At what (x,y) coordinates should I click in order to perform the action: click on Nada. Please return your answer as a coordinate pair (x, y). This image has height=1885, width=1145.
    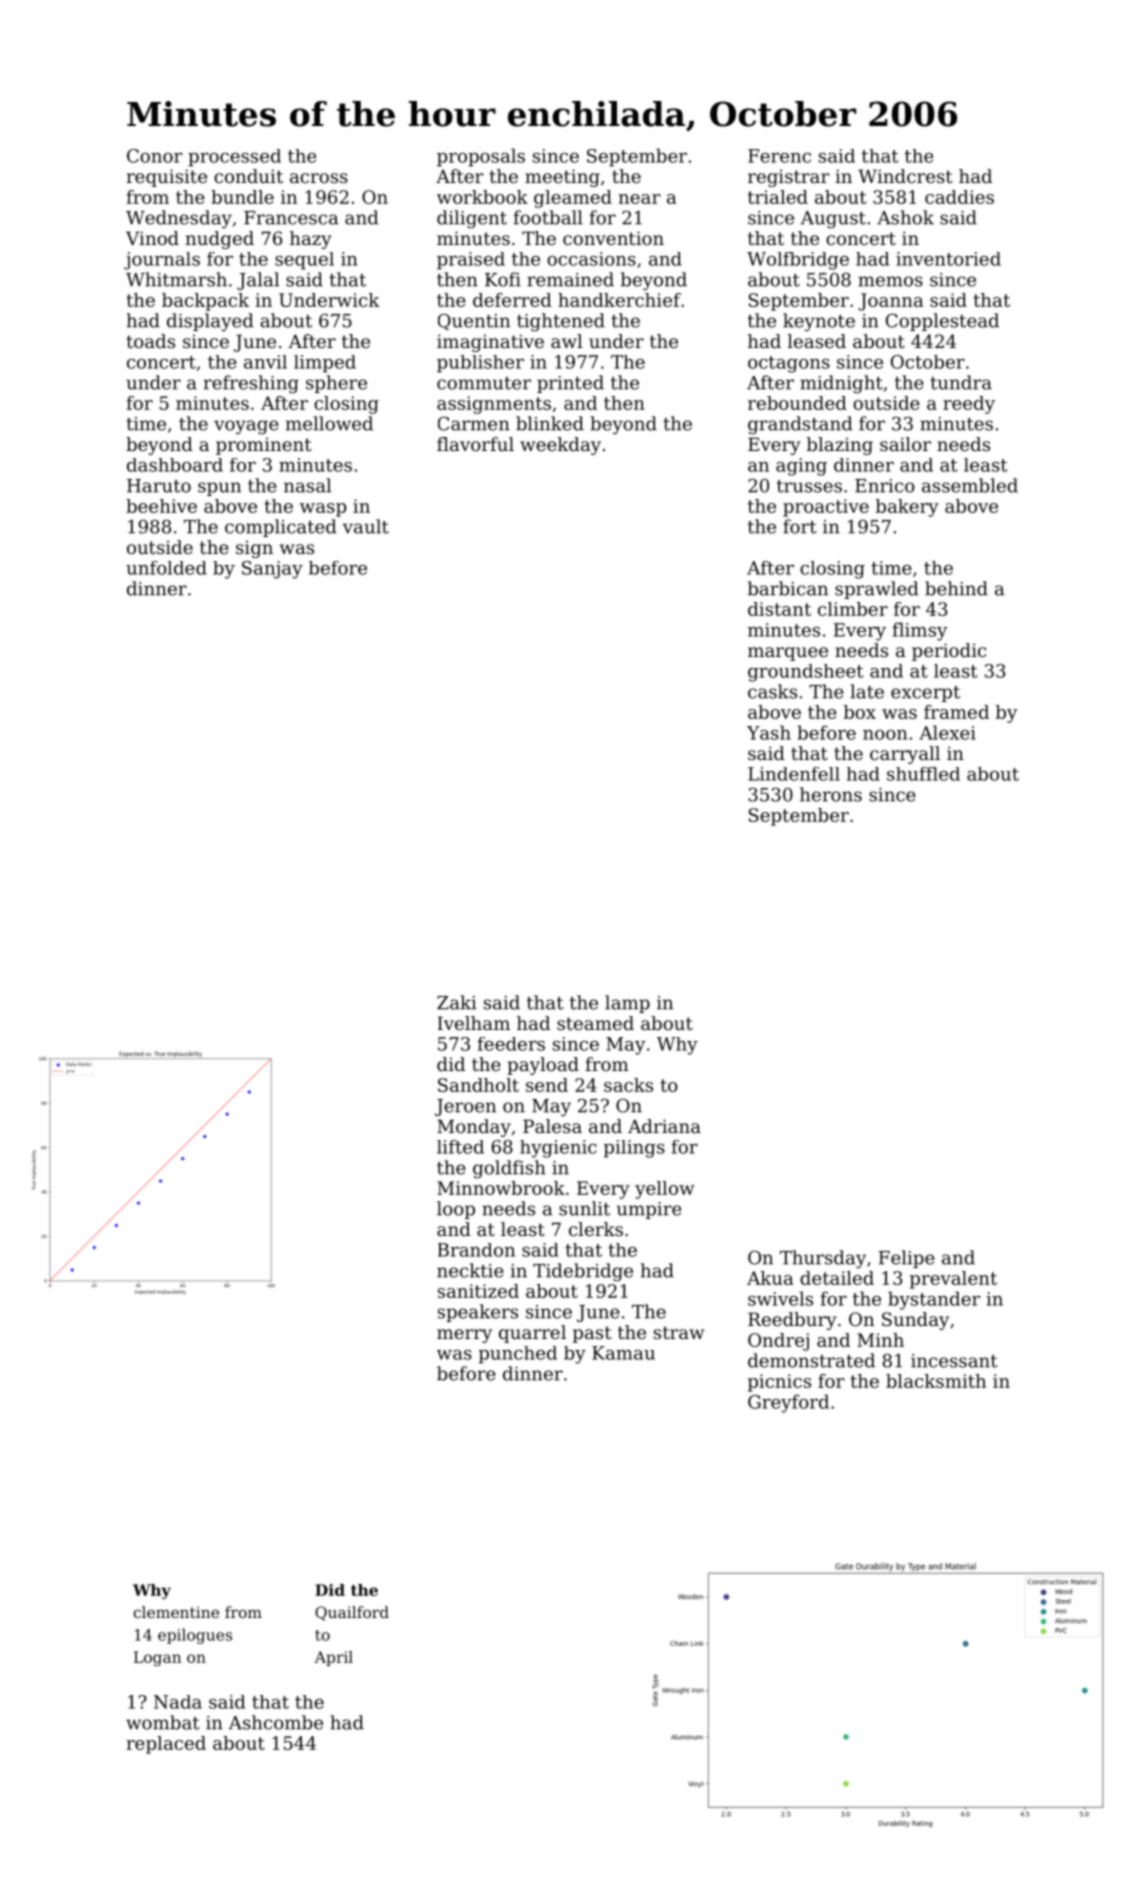
    Looking at the image, I should click on (178, 1702).
